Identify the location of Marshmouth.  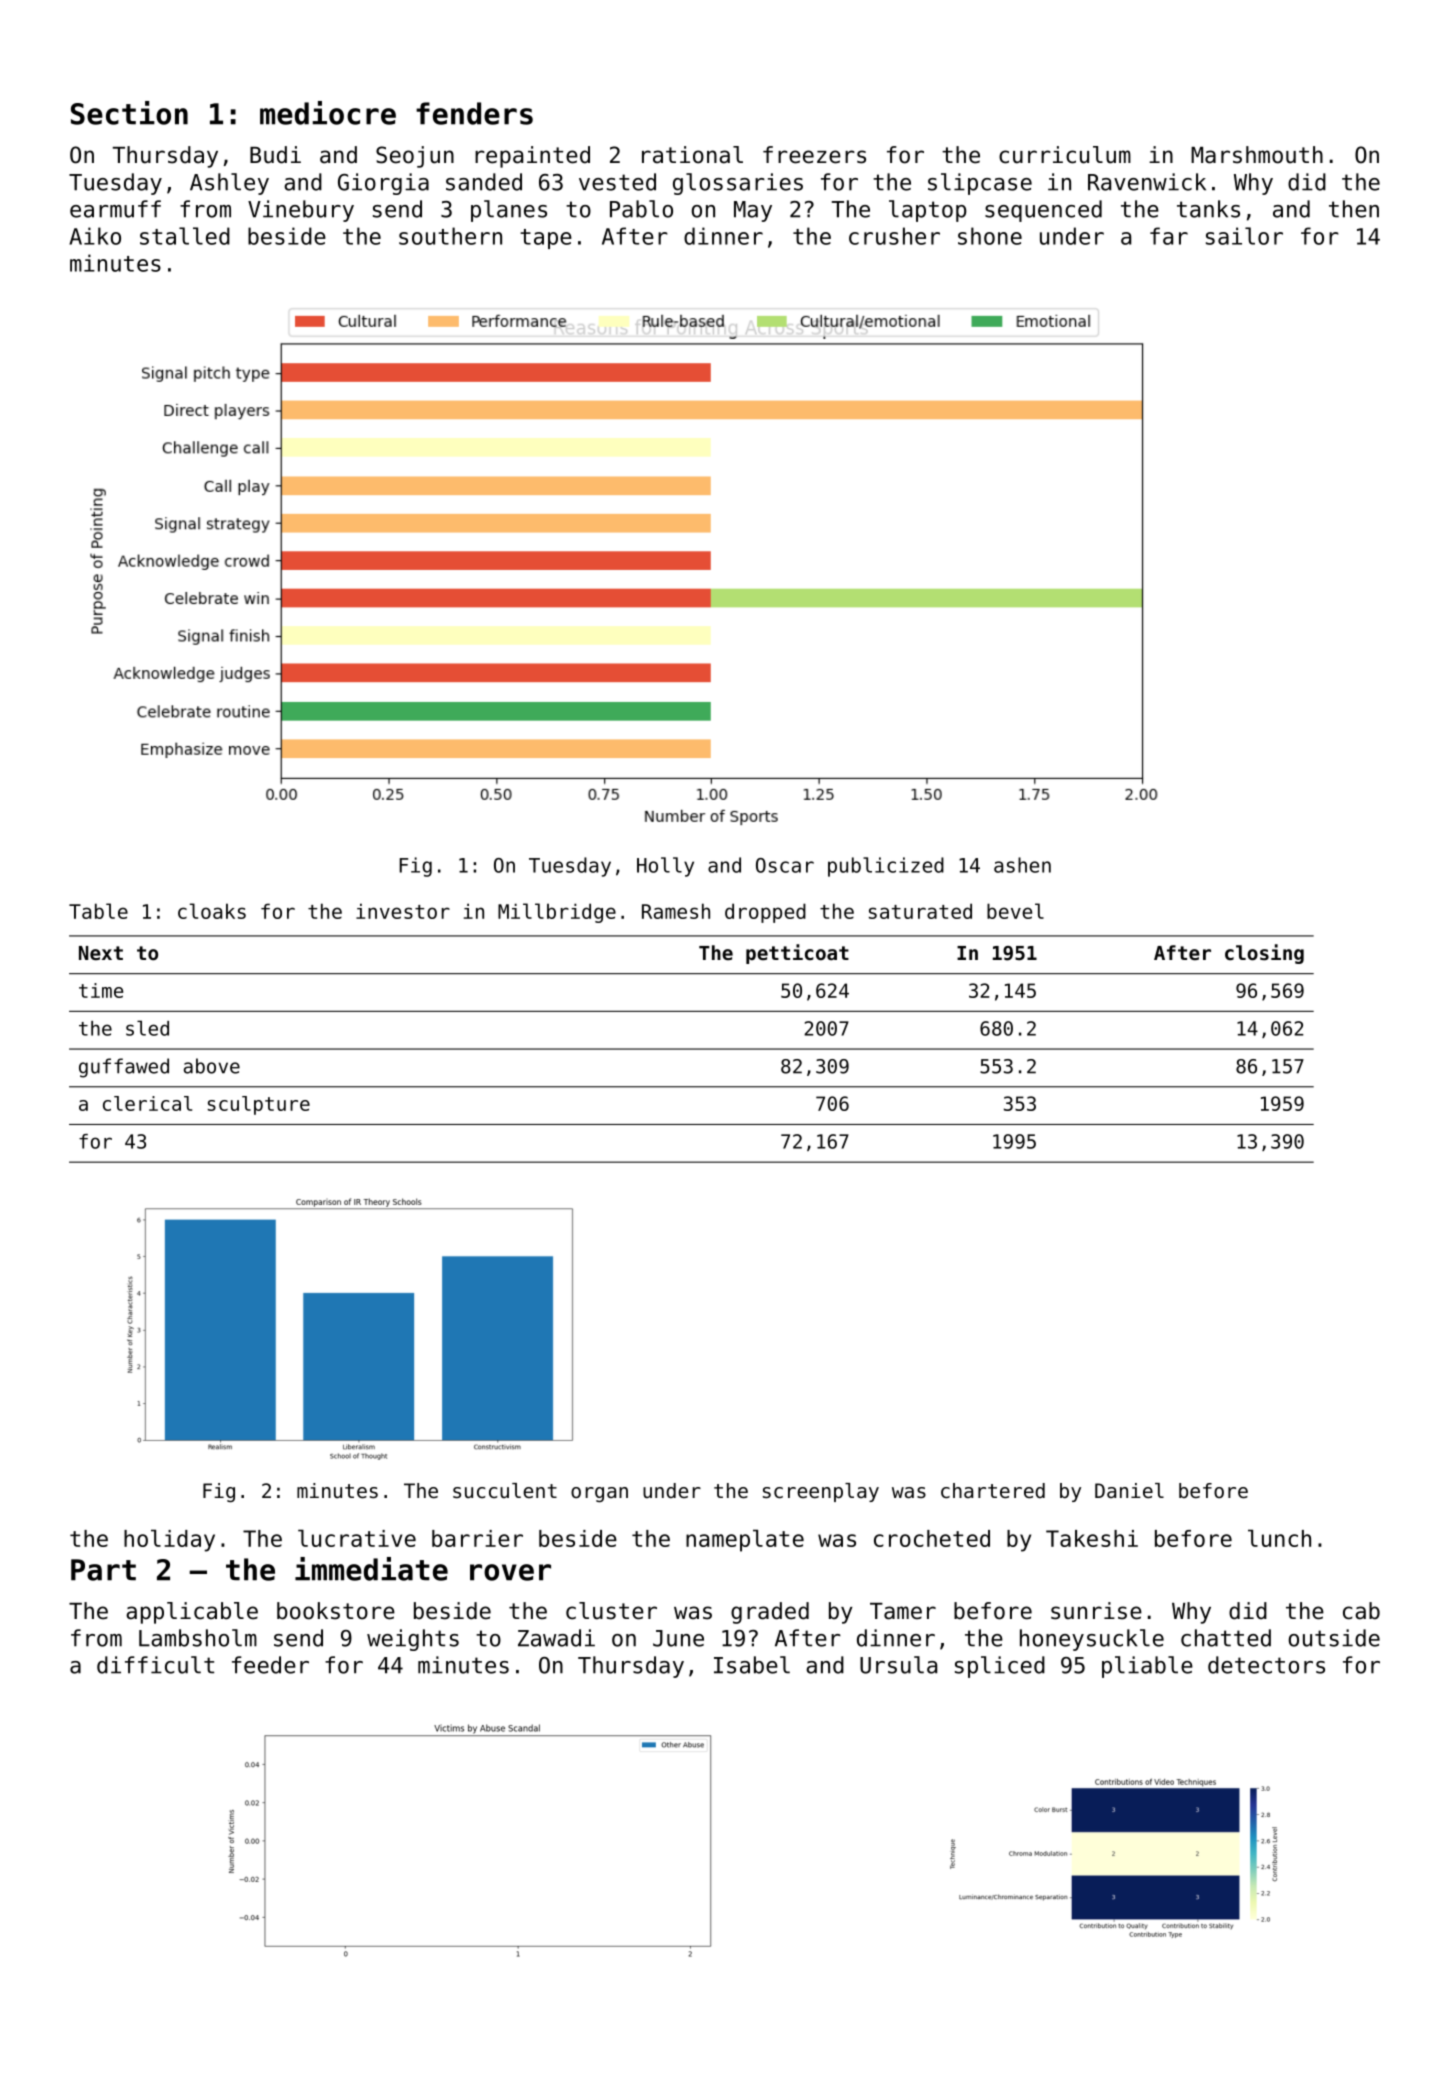
(1257, 155).
